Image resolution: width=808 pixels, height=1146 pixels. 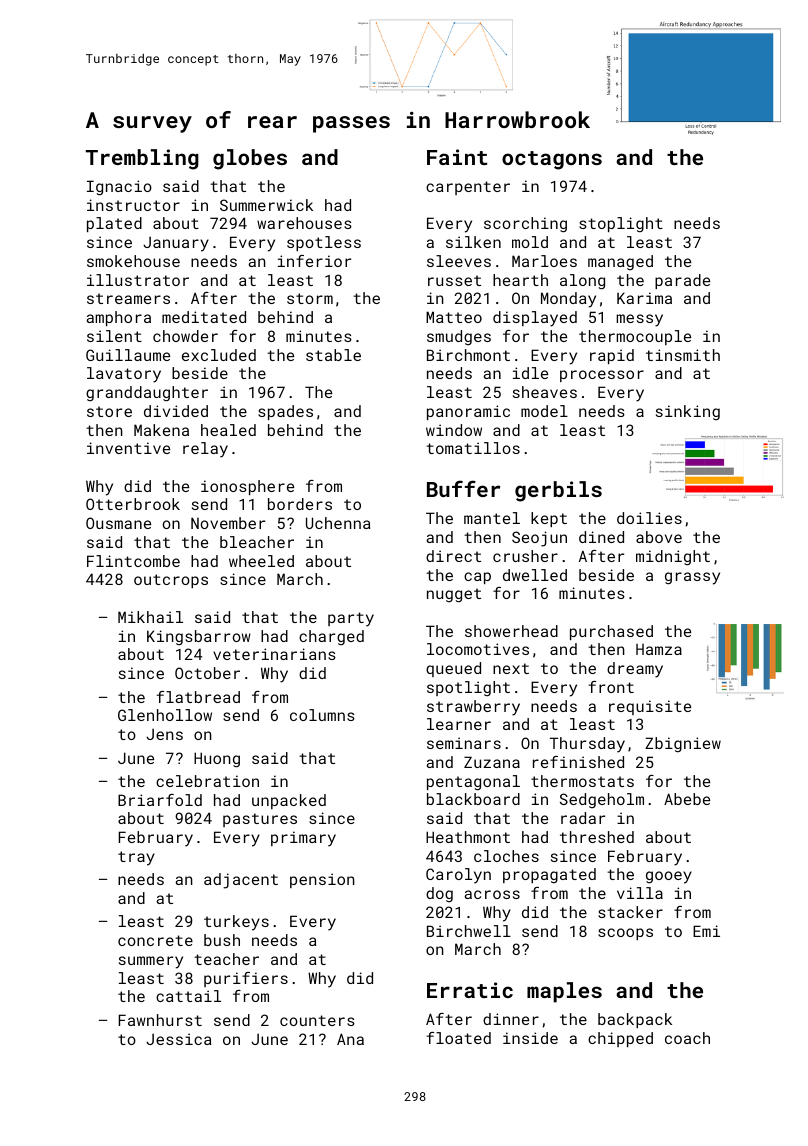 I want to click on Jessica, so click(x=179, y=1039).
